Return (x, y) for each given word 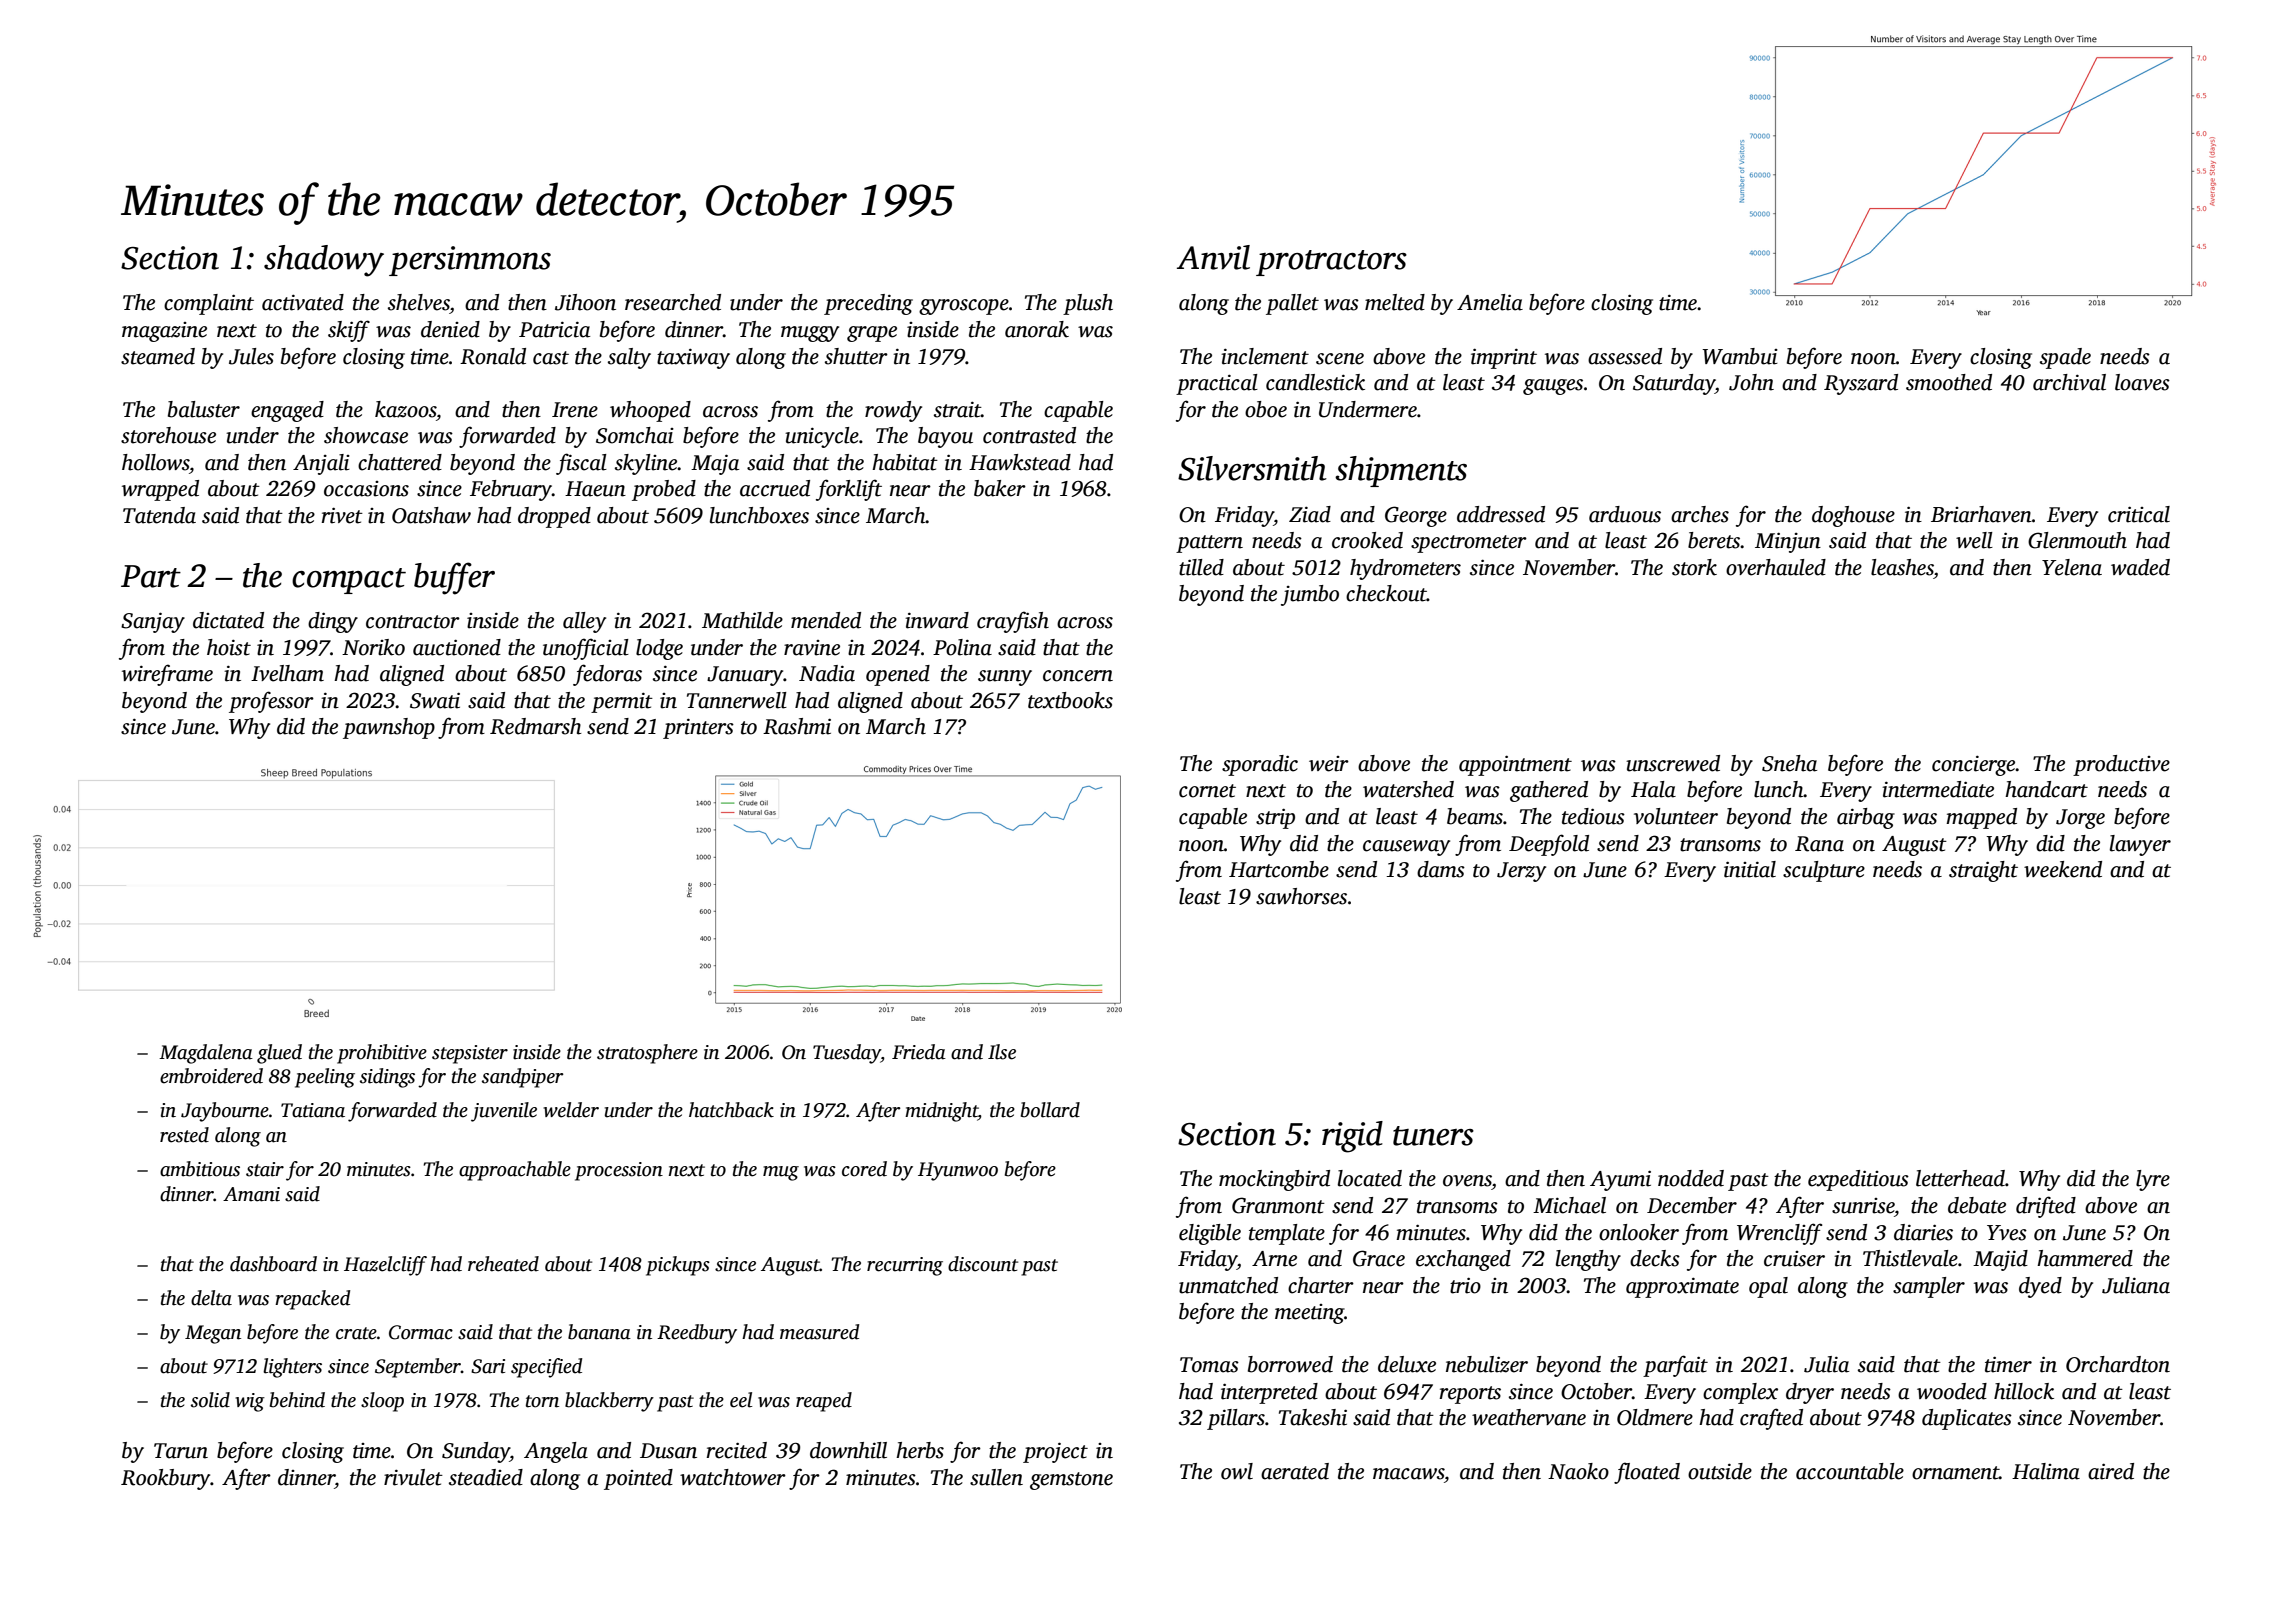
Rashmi (797, 726)
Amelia (1490, 302)
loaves (2142, 382)
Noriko (373, 647)
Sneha (1789, 763)
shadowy (324, 261)
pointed (638, 1479)
